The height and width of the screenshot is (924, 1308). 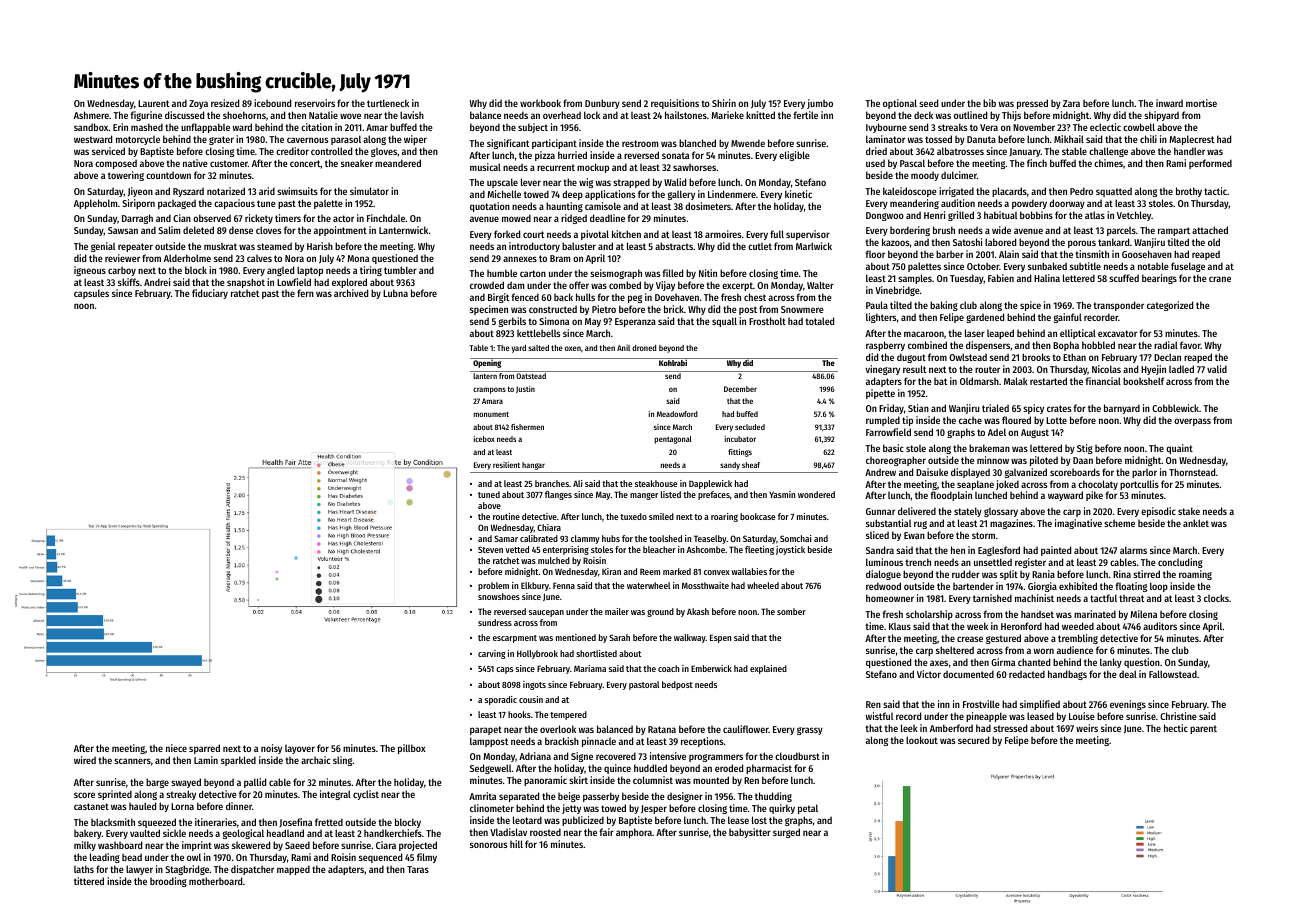 I want to click on valid, so click(x=1217, y=369).
